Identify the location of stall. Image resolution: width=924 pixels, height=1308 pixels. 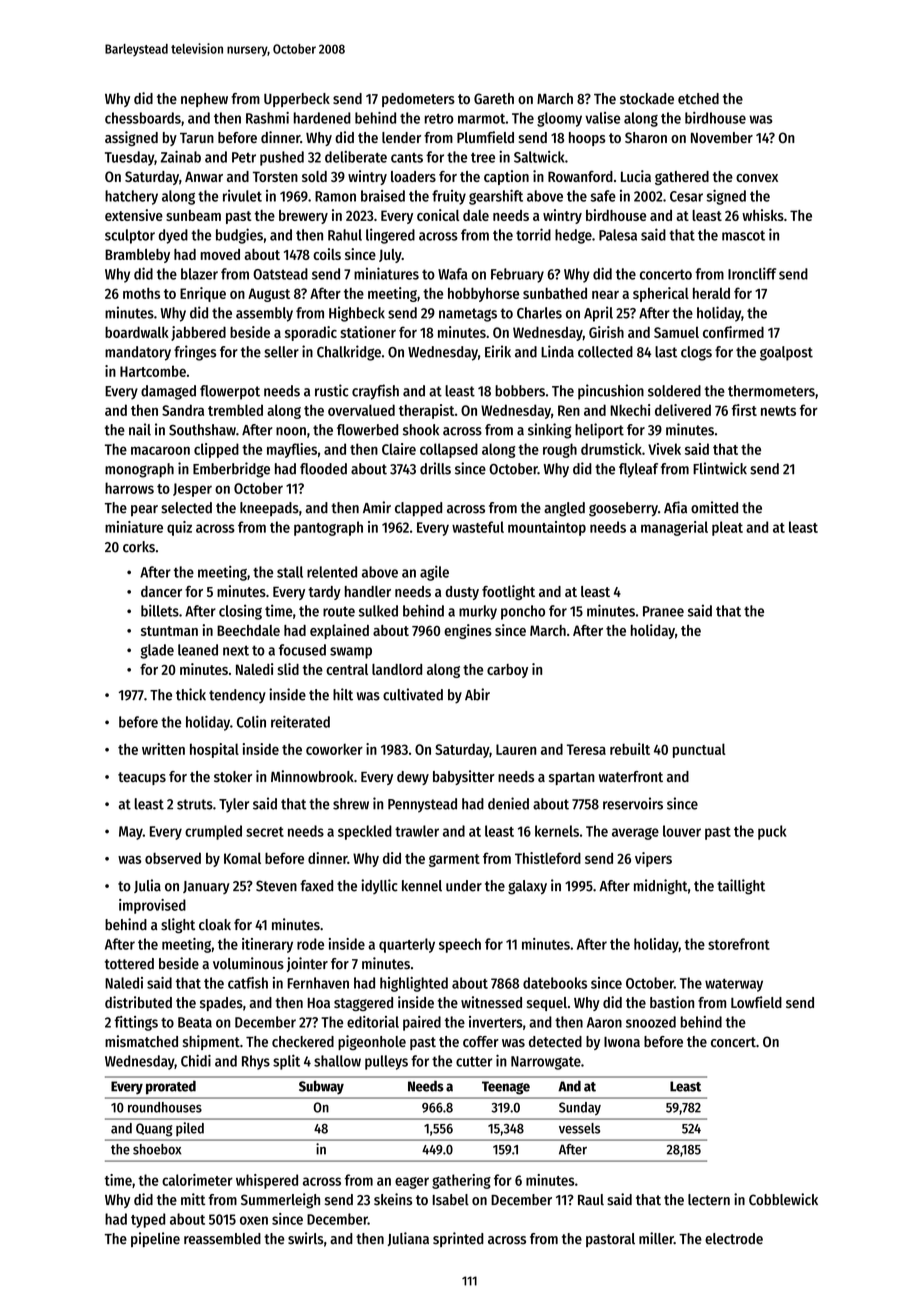
(290, 572).
